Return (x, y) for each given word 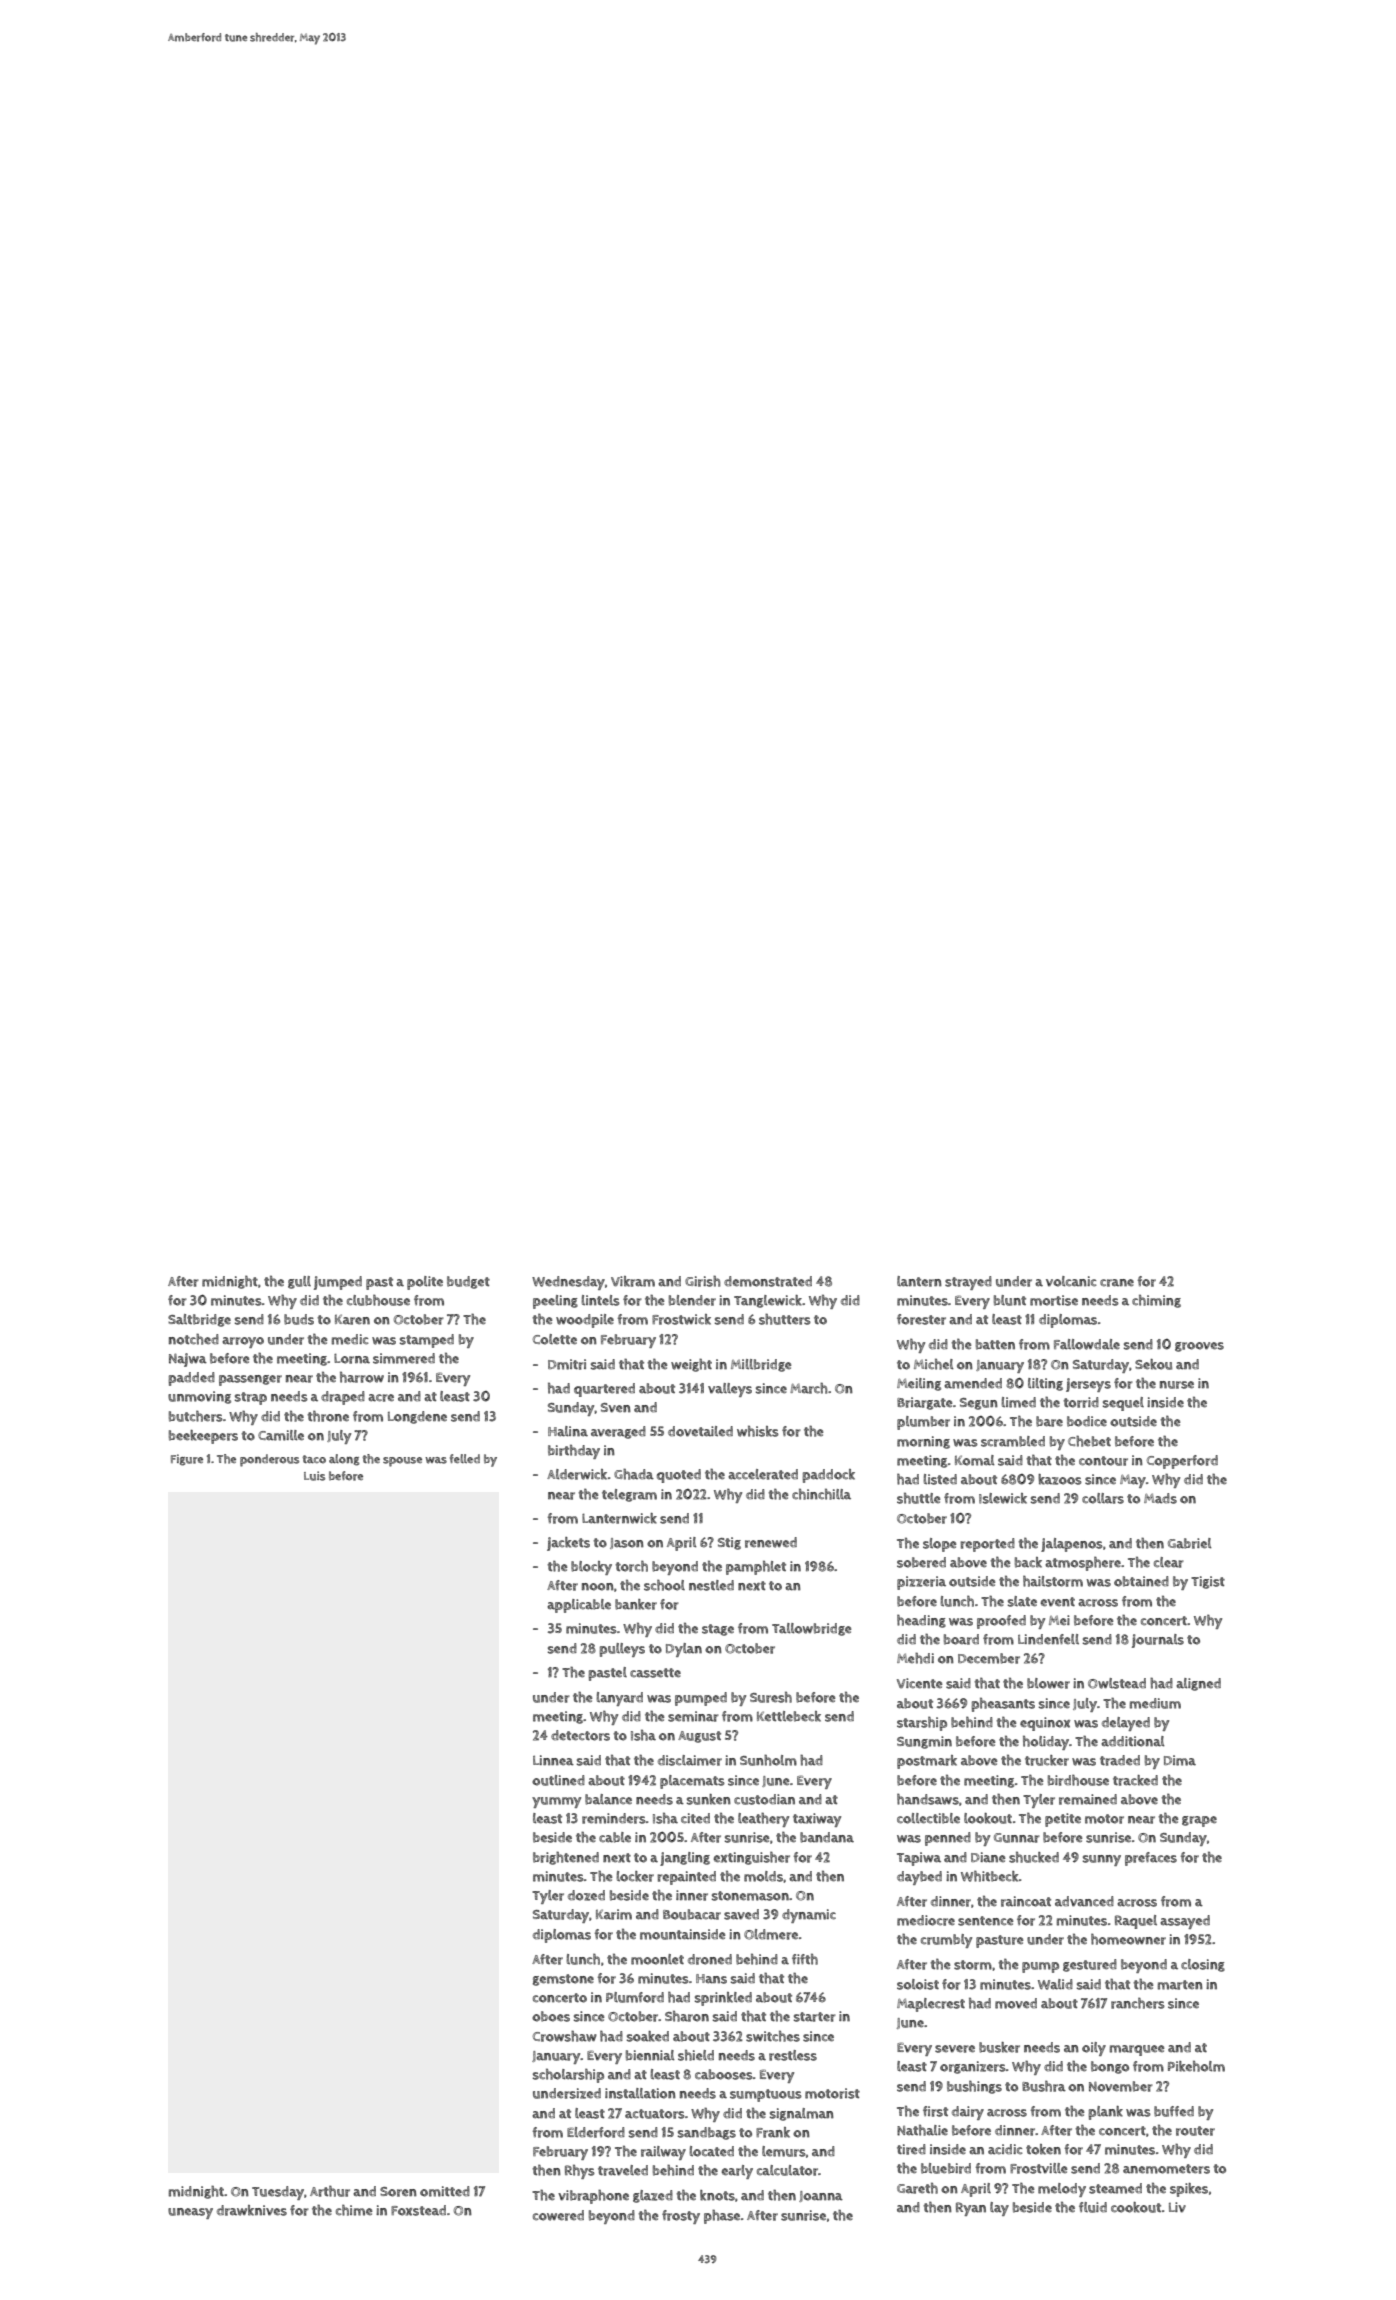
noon (598, 1587)
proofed (1001, 1622)
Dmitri (567, 1364)
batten (995, 1344)
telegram (629, 1495)
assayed (1185, 1922)
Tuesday (278, 2193)
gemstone (563, 1980)
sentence (985, 1921)
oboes (551, 2016)
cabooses (724, 2074)
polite (425, 1283)
